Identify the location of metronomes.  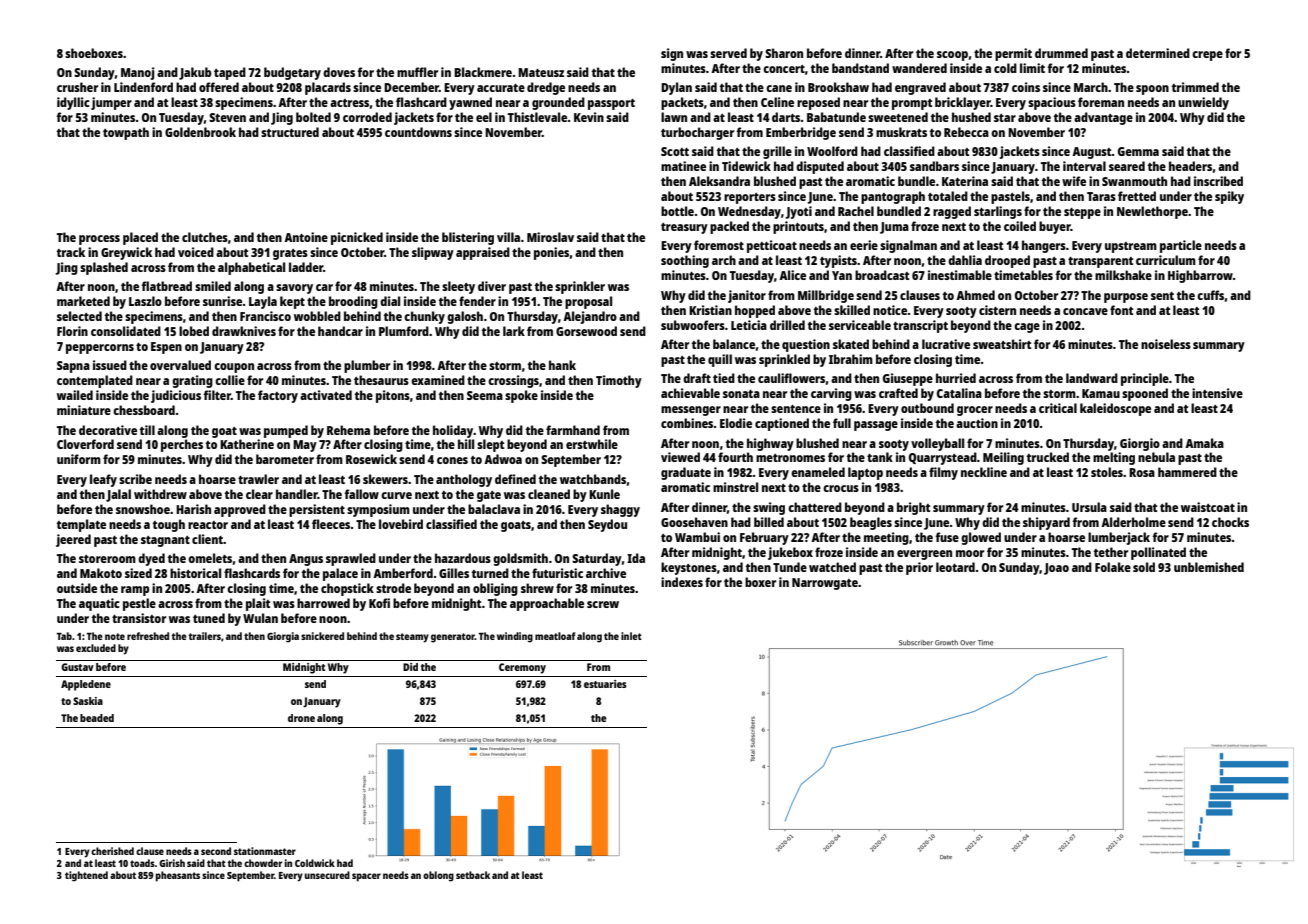
(790, 458).
